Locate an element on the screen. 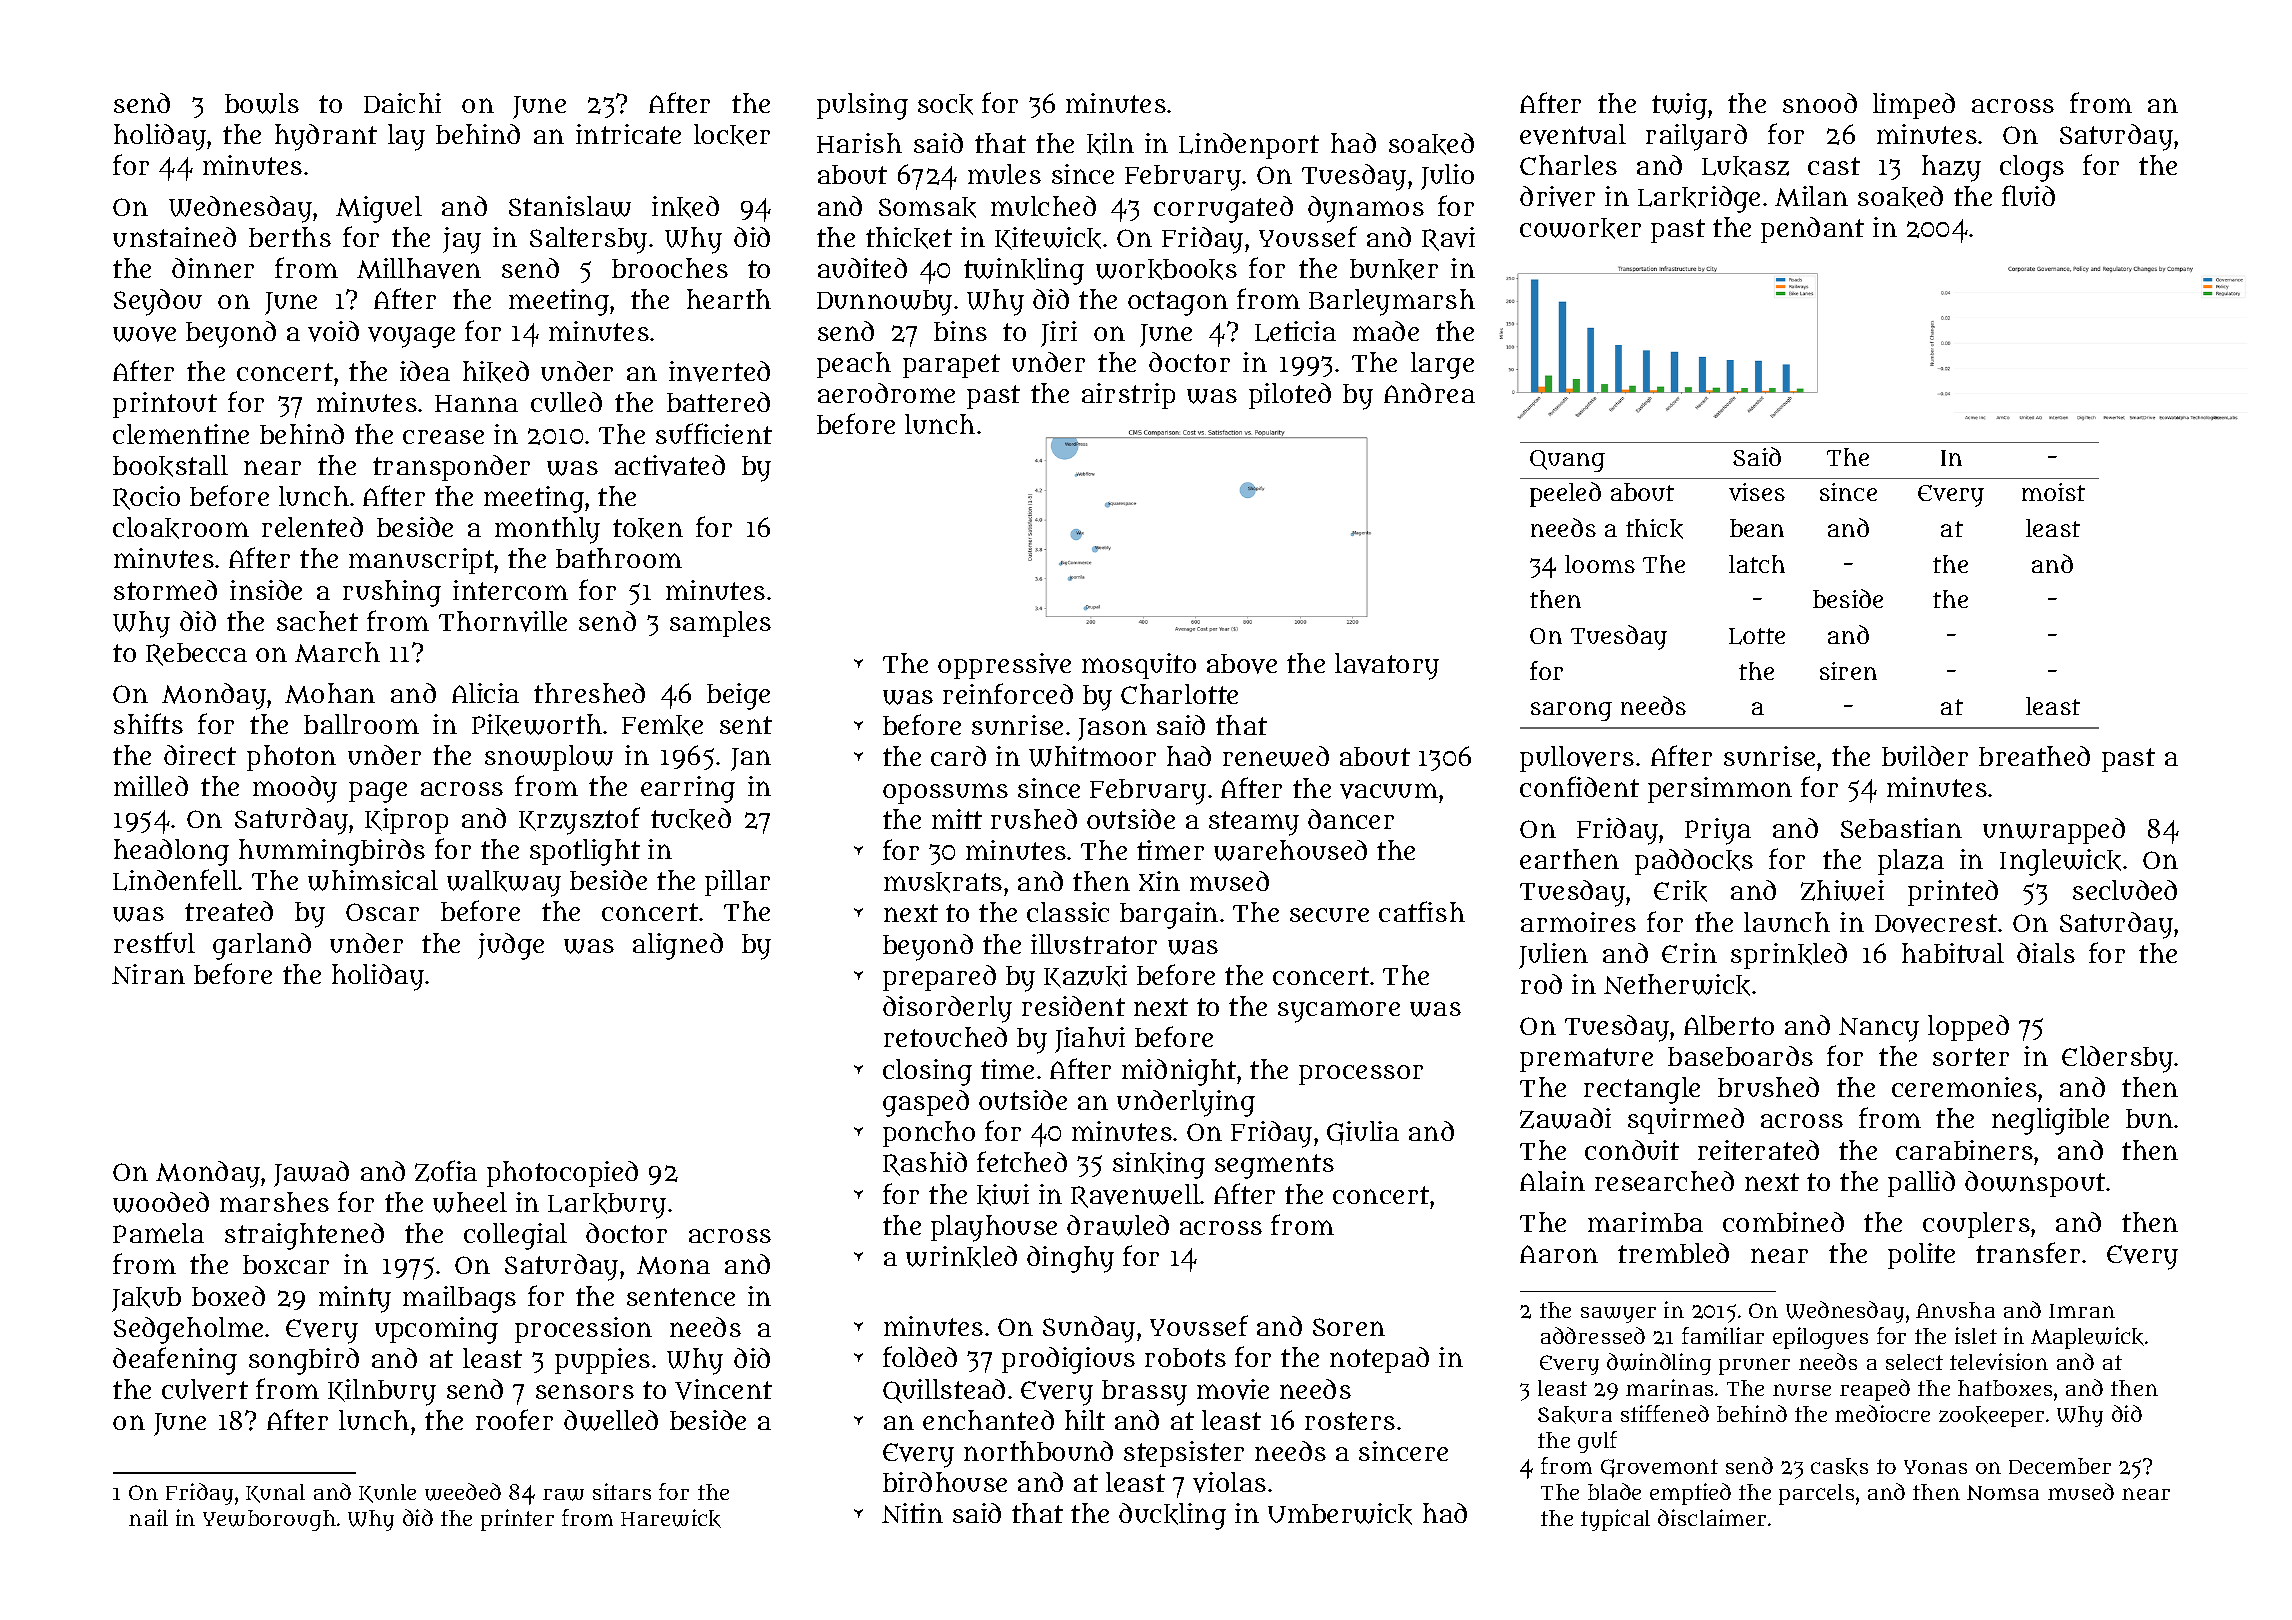 This screenshot has height=1620, width=2292. classic is located at coordinates (1068, 912).
